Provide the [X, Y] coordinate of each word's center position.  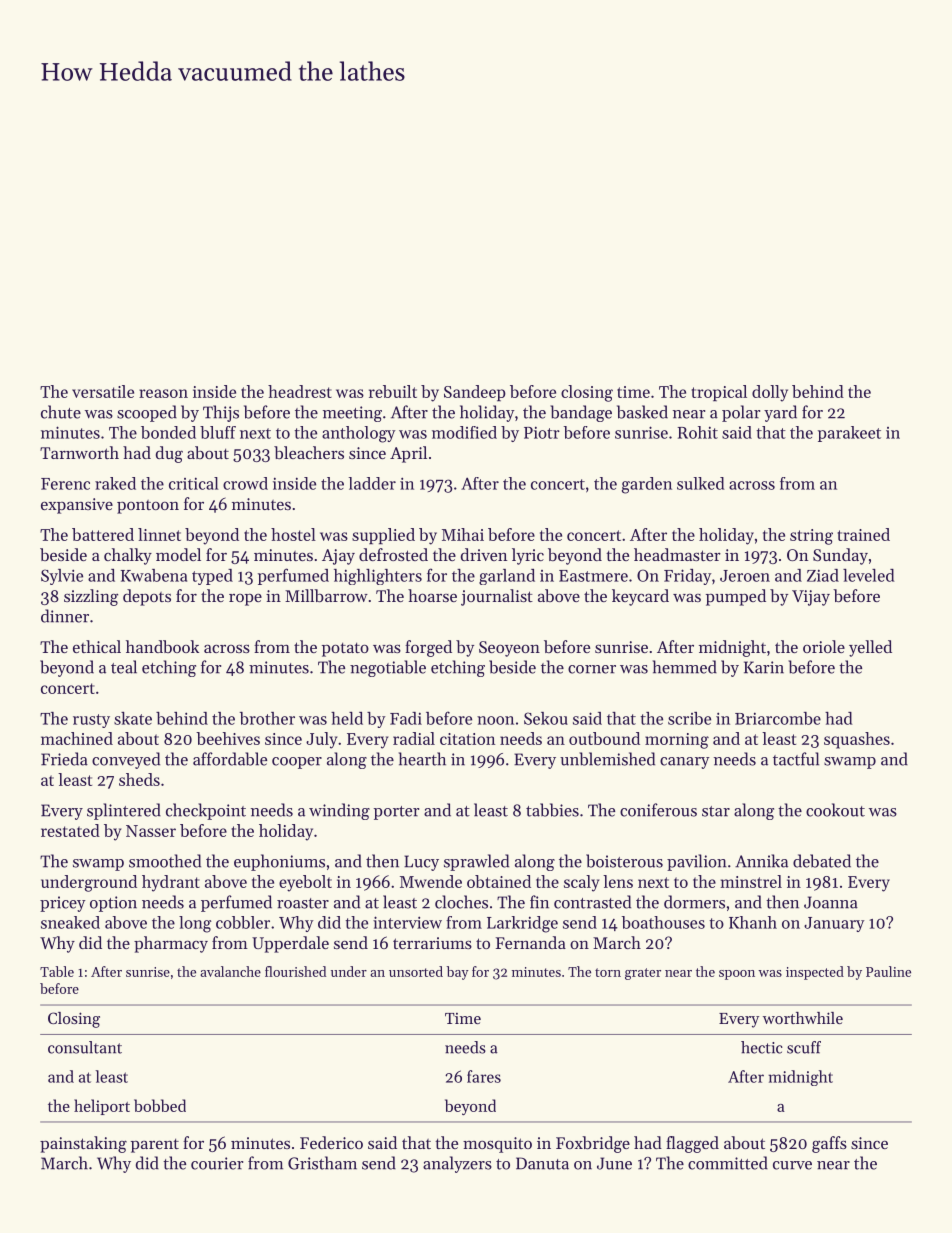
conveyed [126, 760]
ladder [372, 483]
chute [61, 412]
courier [217, 1163]
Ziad [823, 575]
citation [467, 739]
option [113, 904]
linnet [159, 534]
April [408, 454]
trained [864, 534]
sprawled [476, 862]
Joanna [831, 902]
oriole [824, 646]
